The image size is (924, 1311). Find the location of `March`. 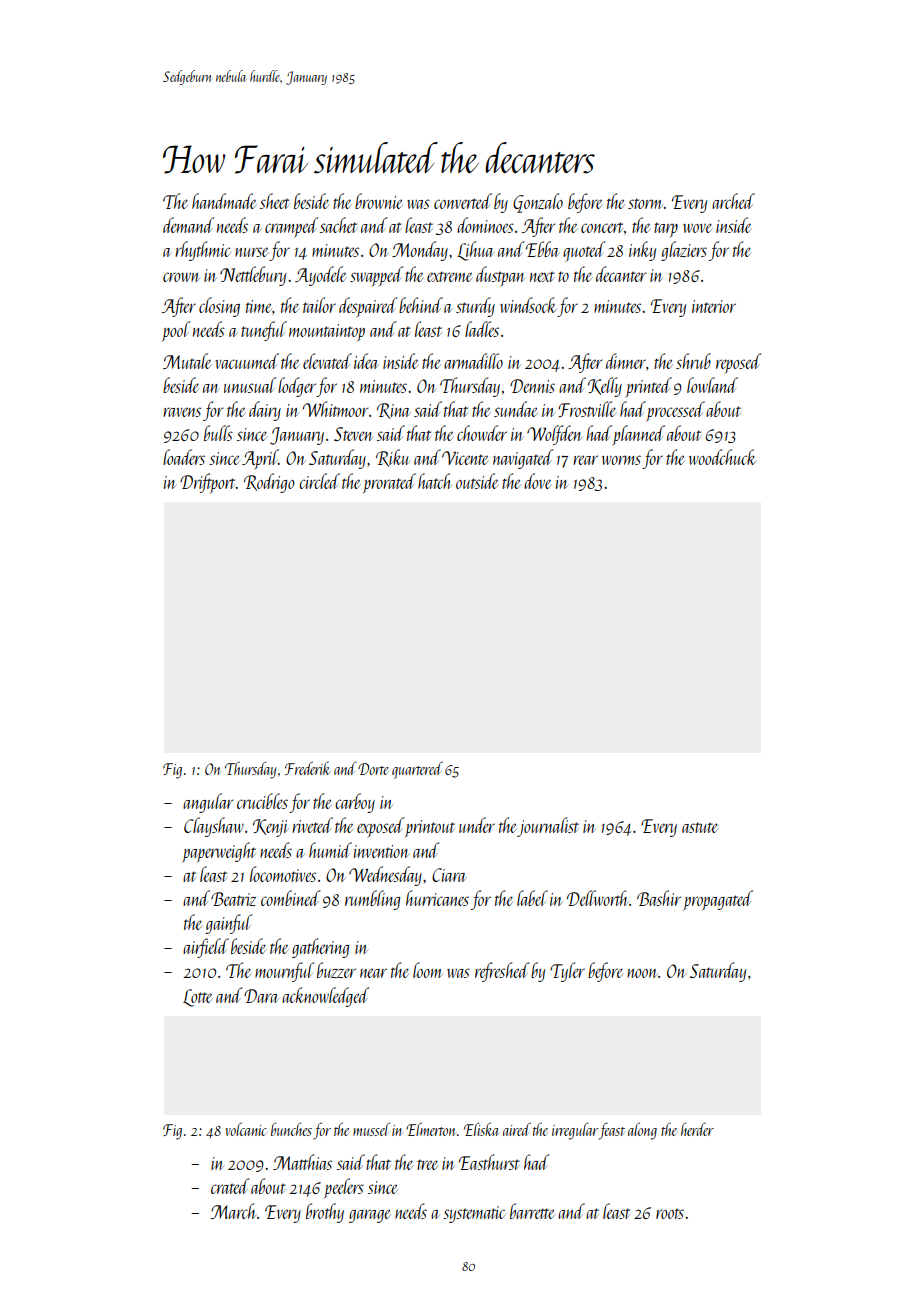

March is located at coordinates (234, 1211).
